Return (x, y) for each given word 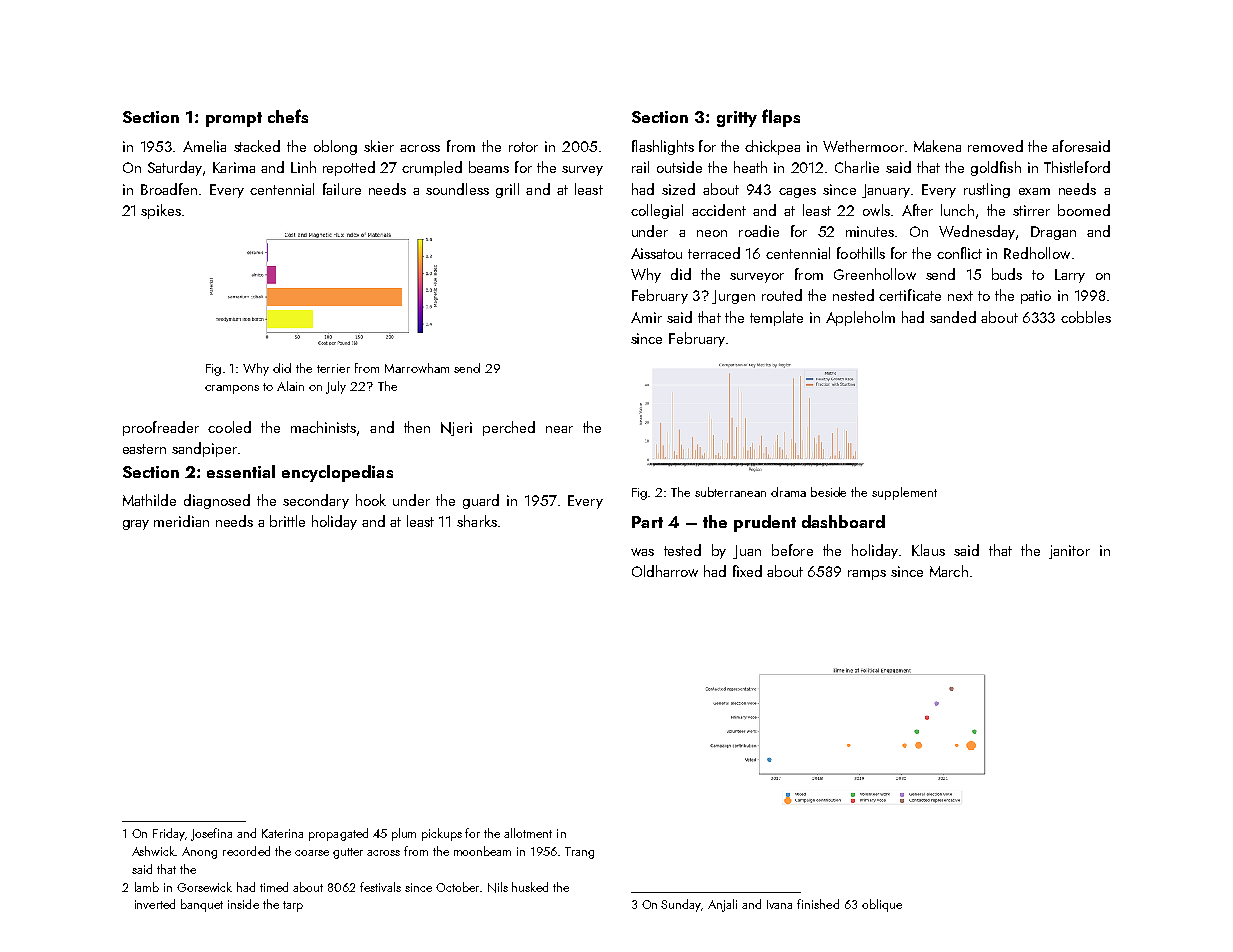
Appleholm (860, 318)
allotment (528, 833)
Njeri (456, 429)
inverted (155, 904)
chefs (288, 116)
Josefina (211, 834)
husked (530, 887)
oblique (882, 905)
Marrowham (417, 368)
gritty (737, 119)
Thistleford (1077, 167)
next (960, 296)
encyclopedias (337, 473)
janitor (1069, 552)
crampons (232, 389)
